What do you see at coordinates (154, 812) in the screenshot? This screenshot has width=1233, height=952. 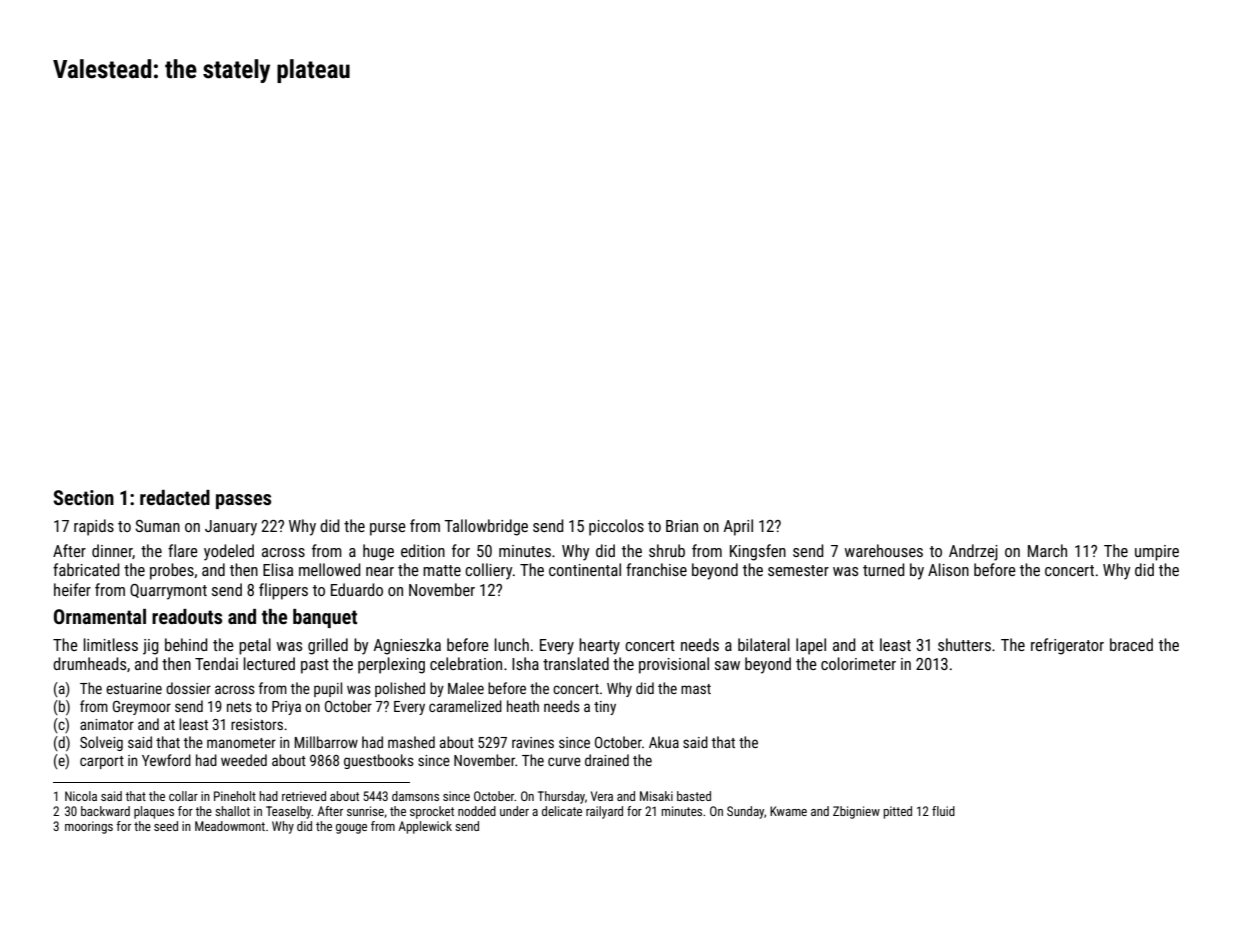 I see `plaques` at bounding box center [154, 812].
